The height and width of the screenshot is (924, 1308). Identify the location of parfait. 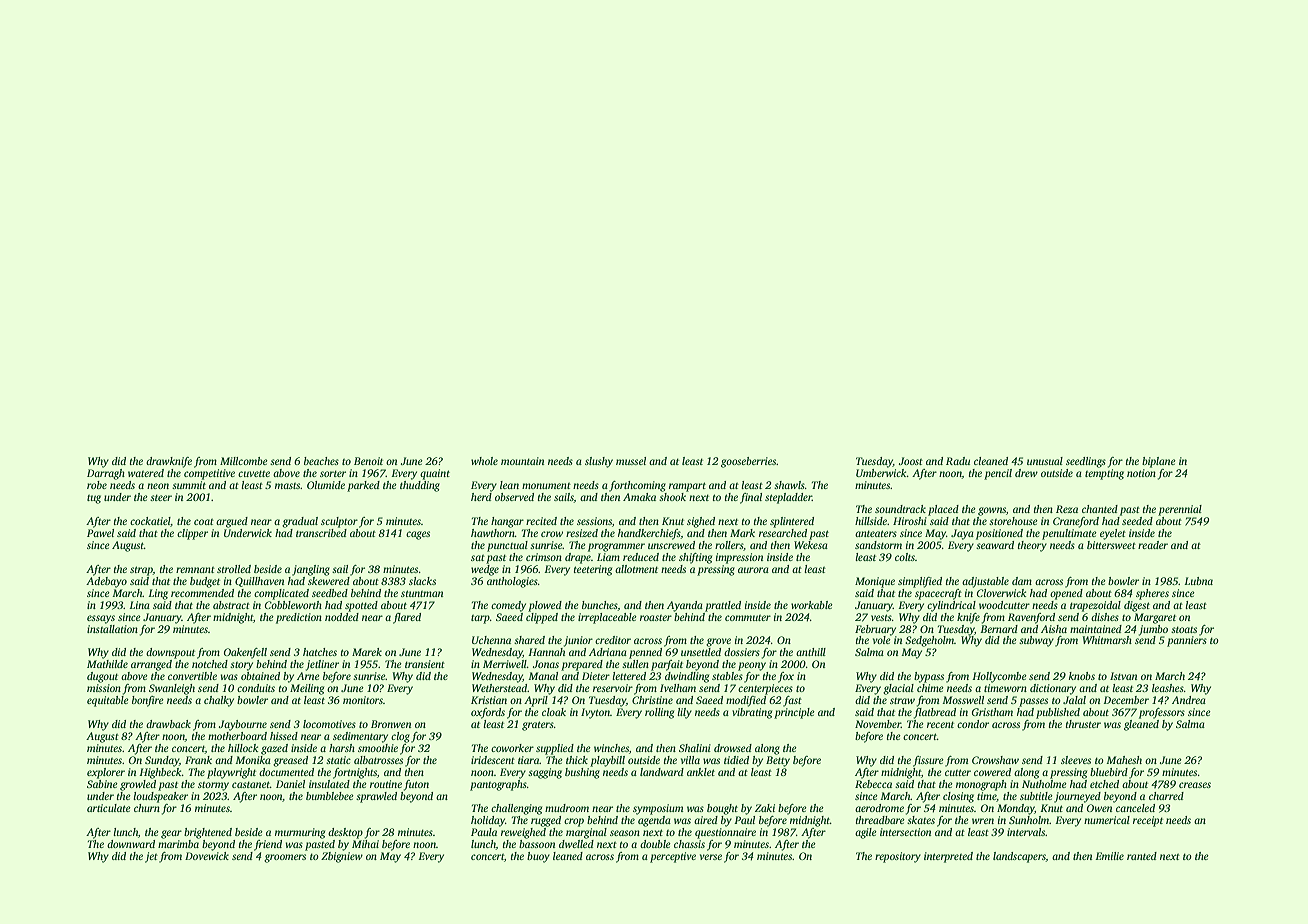
(667, 665).
